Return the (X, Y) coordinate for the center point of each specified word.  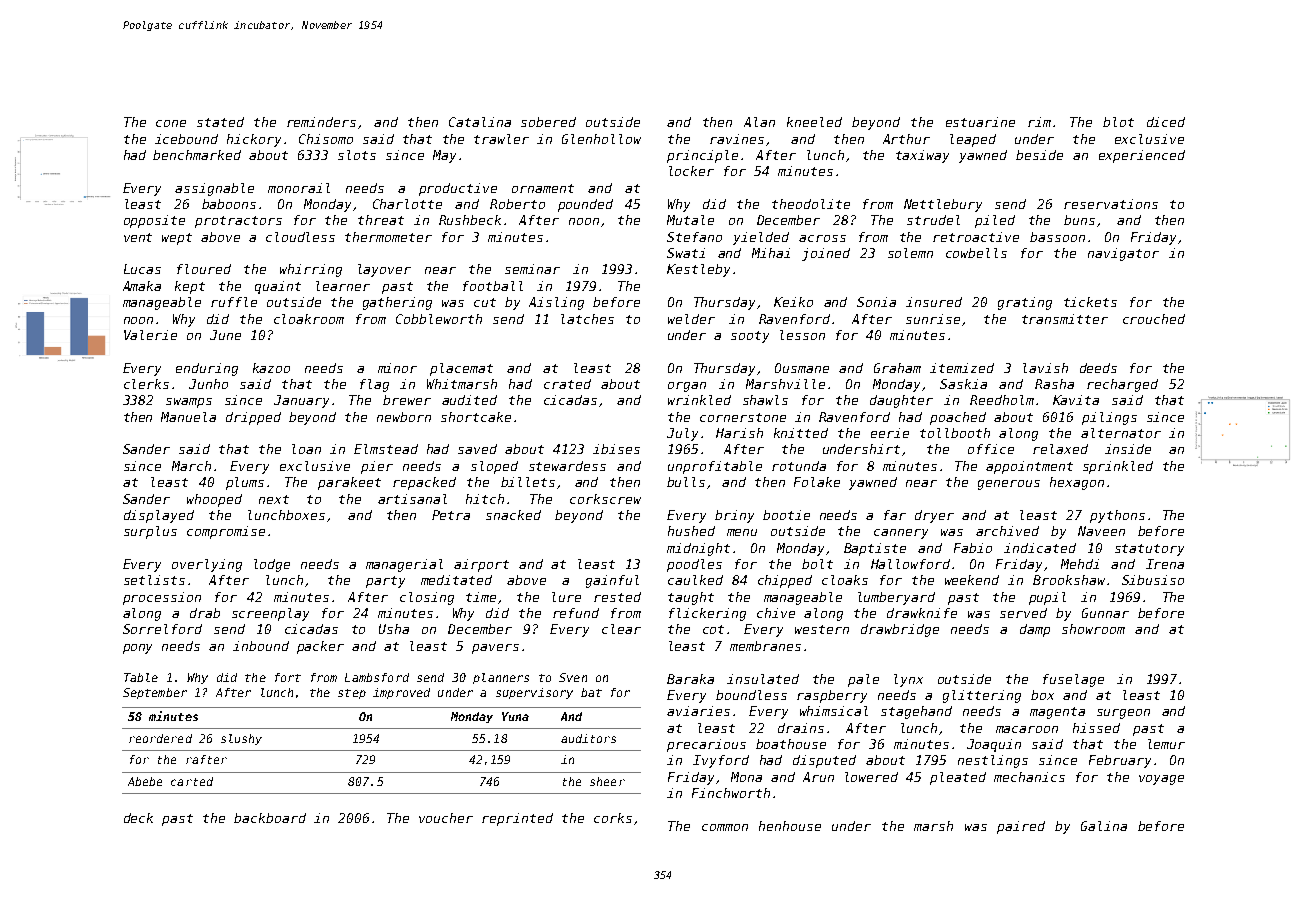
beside (1039, 155)
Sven (573, 677)
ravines (737, 139)
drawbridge (900, 630)
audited (469, 400)
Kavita (1076, 400)
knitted (801, 433)
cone (171, 123)
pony (137, 649)
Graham (897, 368)
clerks (146, 384)
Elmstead (386, 449)
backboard (270, 818)
